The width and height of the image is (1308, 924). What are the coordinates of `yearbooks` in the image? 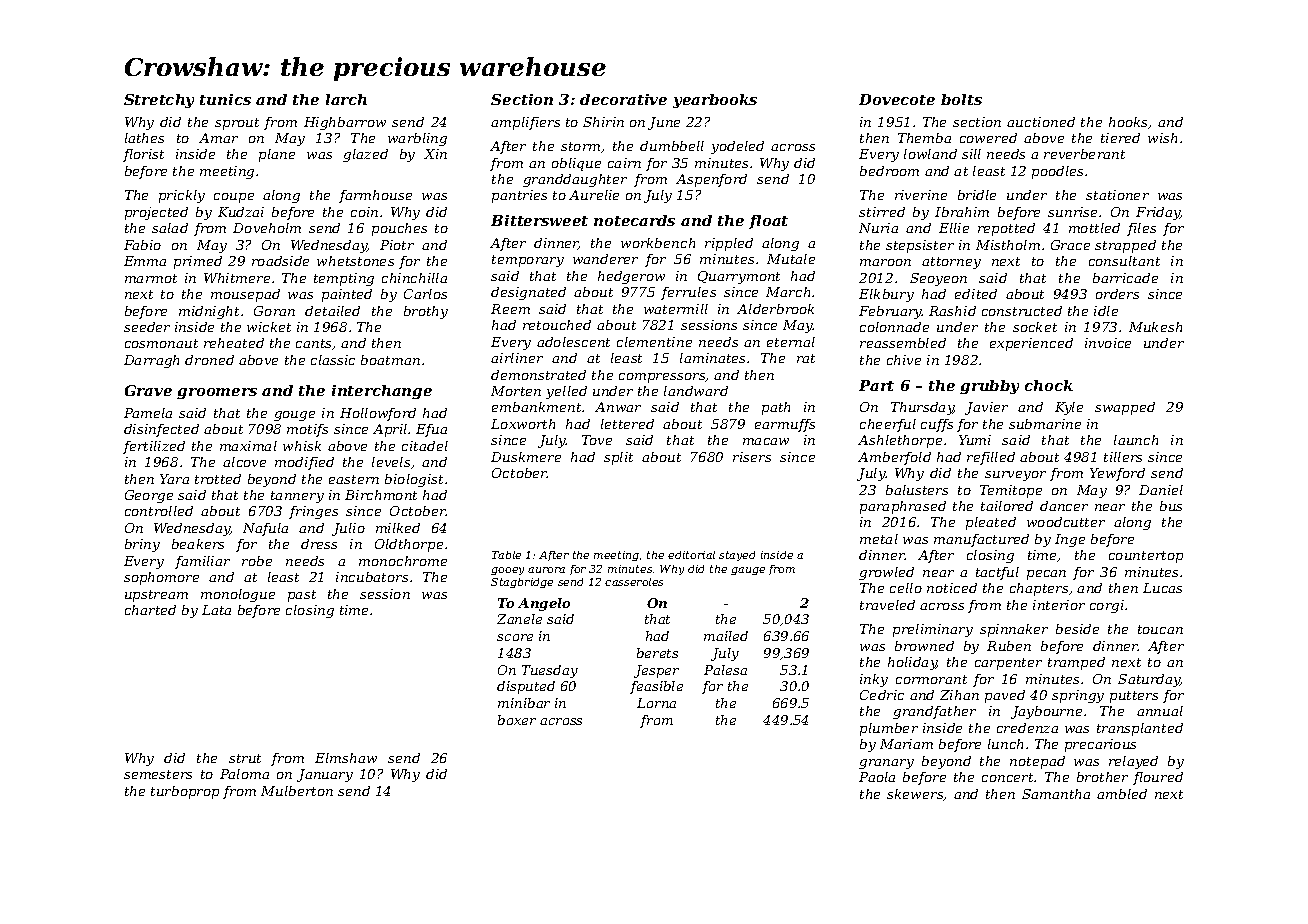 It's located at (715, 101).
